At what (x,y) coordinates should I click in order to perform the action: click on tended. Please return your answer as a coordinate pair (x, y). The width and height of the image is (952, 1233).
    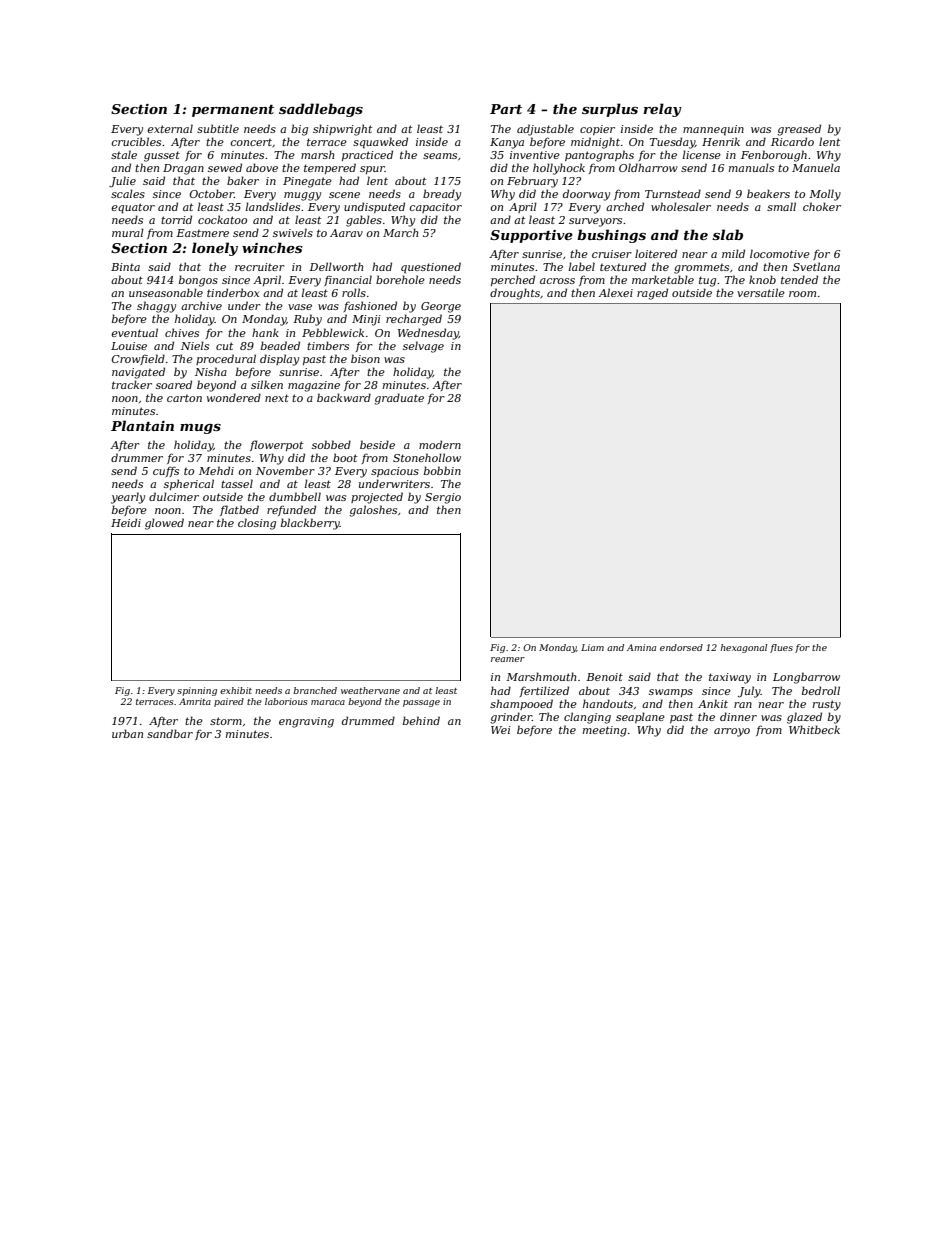
    Looking at the image, I should click on (799, 279).
